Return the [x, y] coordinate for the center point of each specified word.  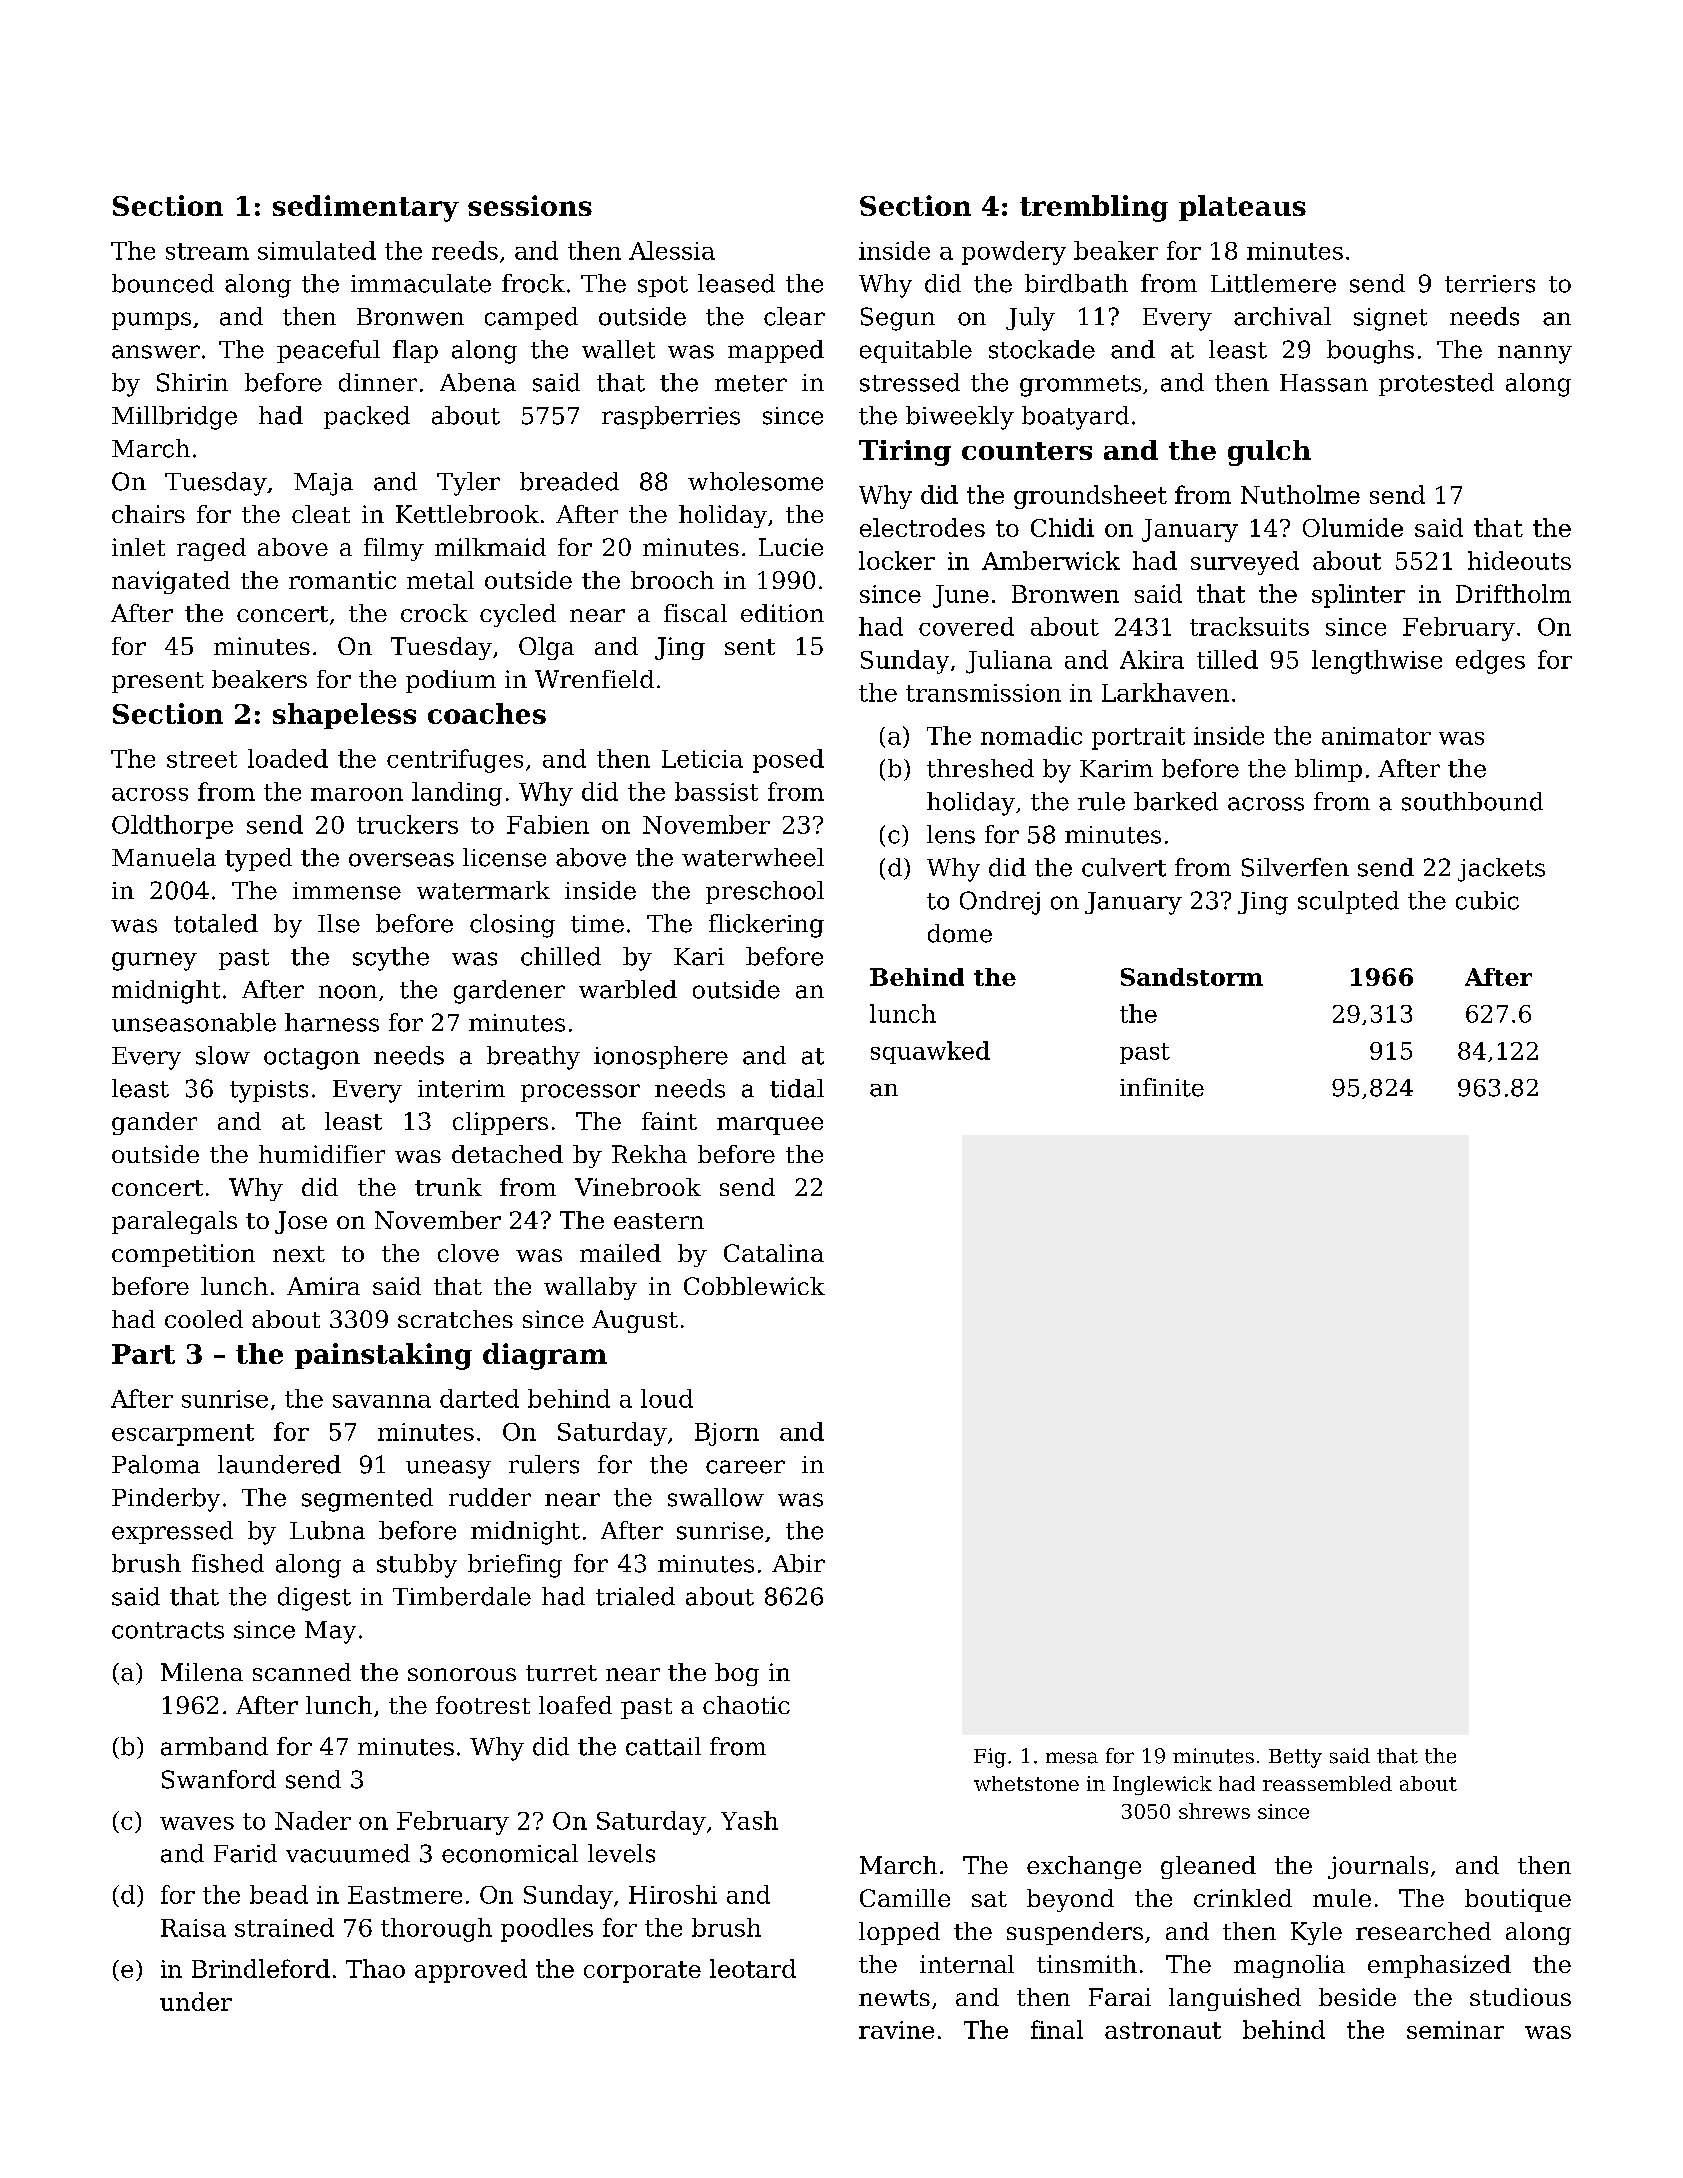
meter [751, 383]
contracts [168, 1630]
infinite [1162, 1087]
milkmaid [490, 547]
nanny [1535, 354]
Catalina [774, 1253]
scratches [455, 1319]
